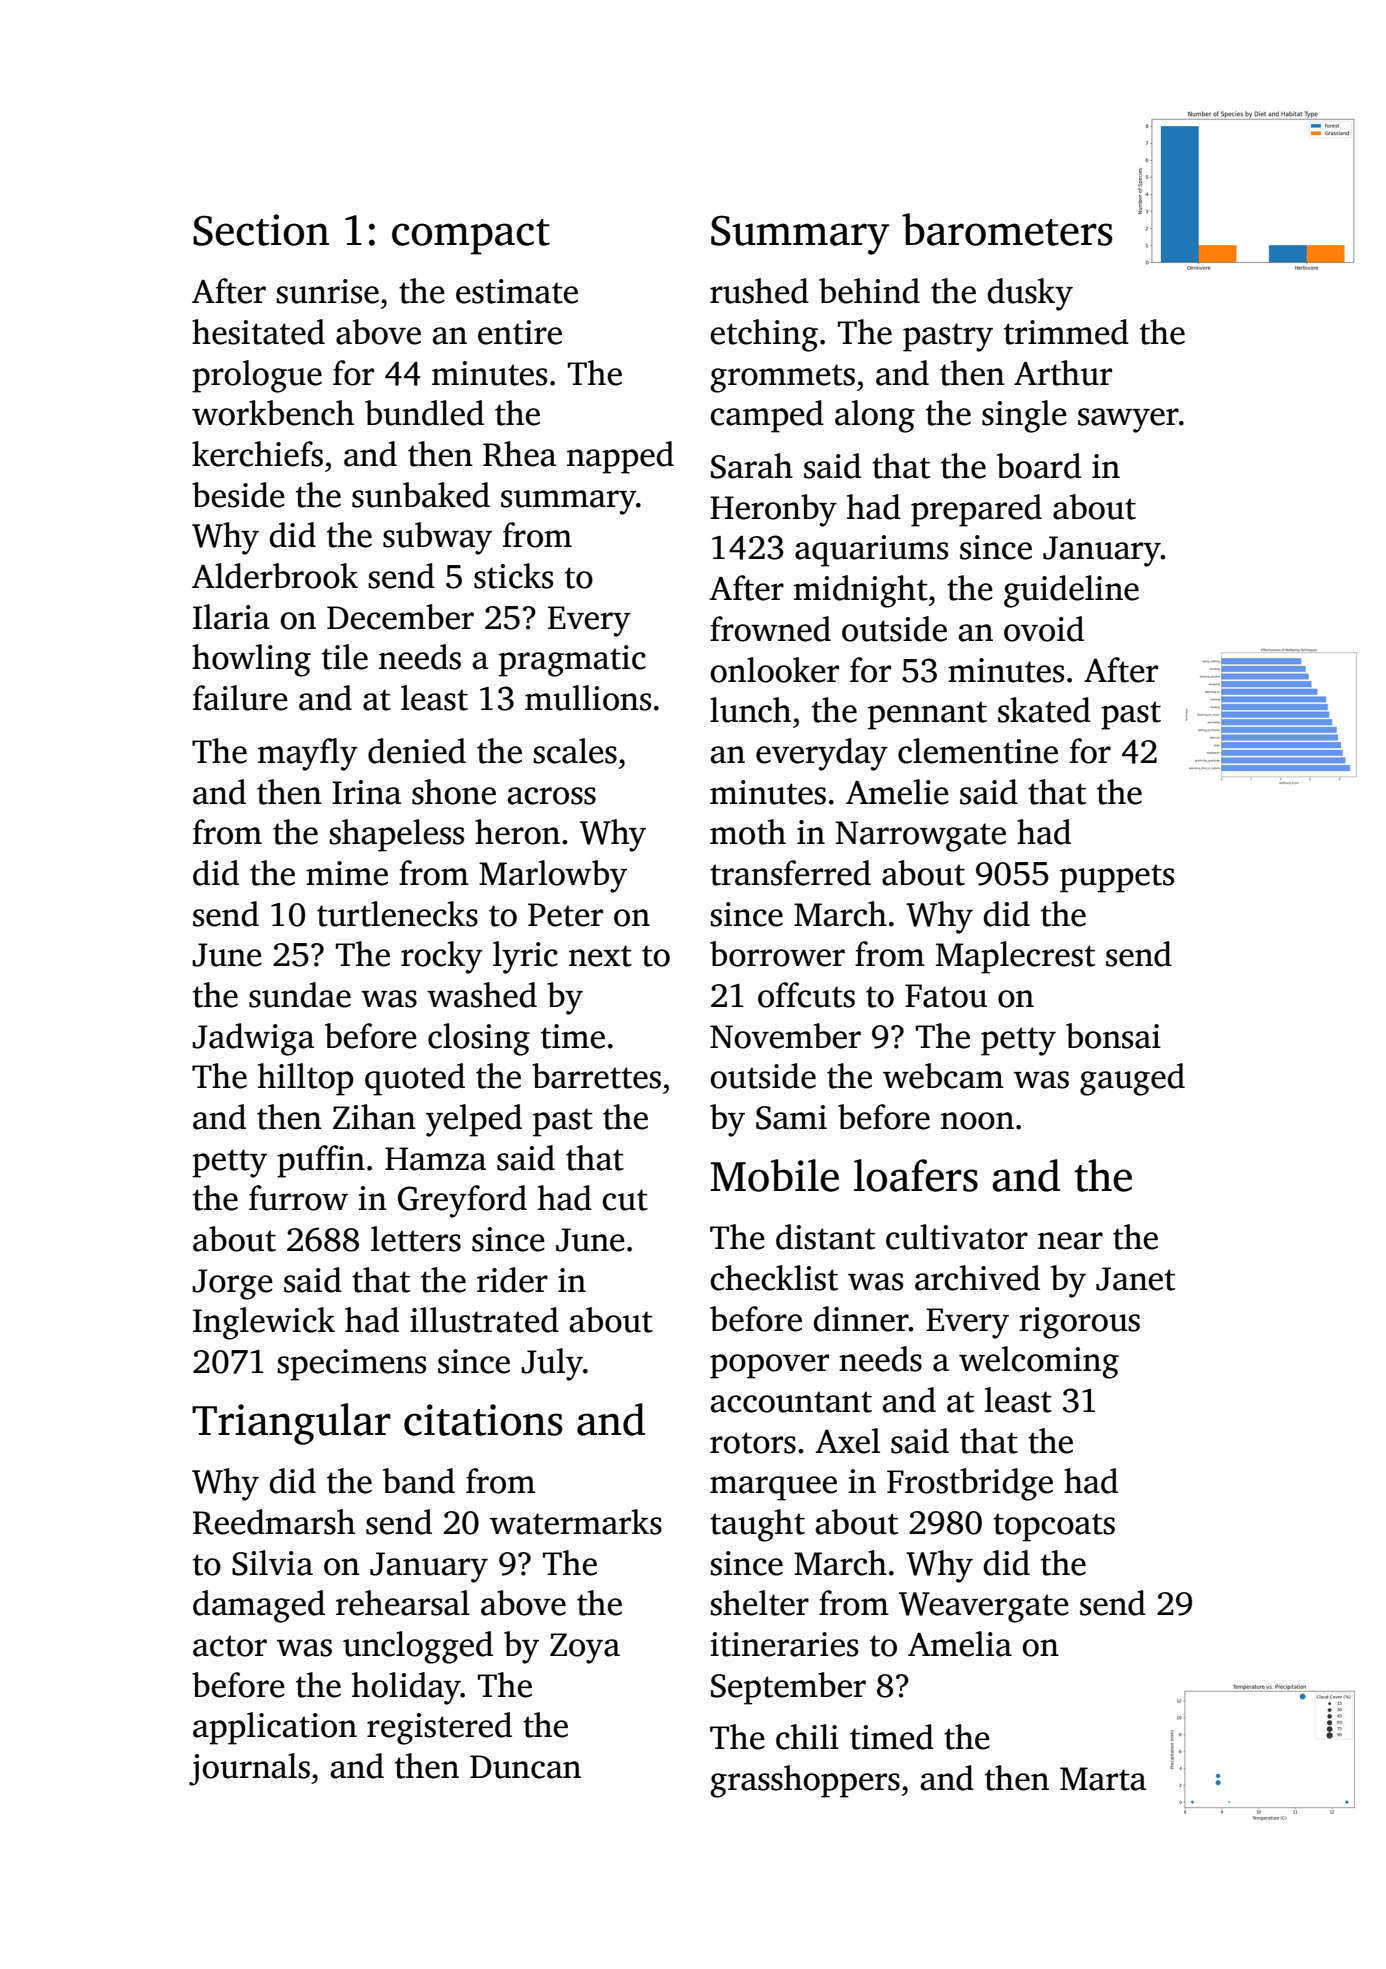 The width and height of the screenshot is (1386, 1969). I want to click on barometers, so click(1007, 229).
